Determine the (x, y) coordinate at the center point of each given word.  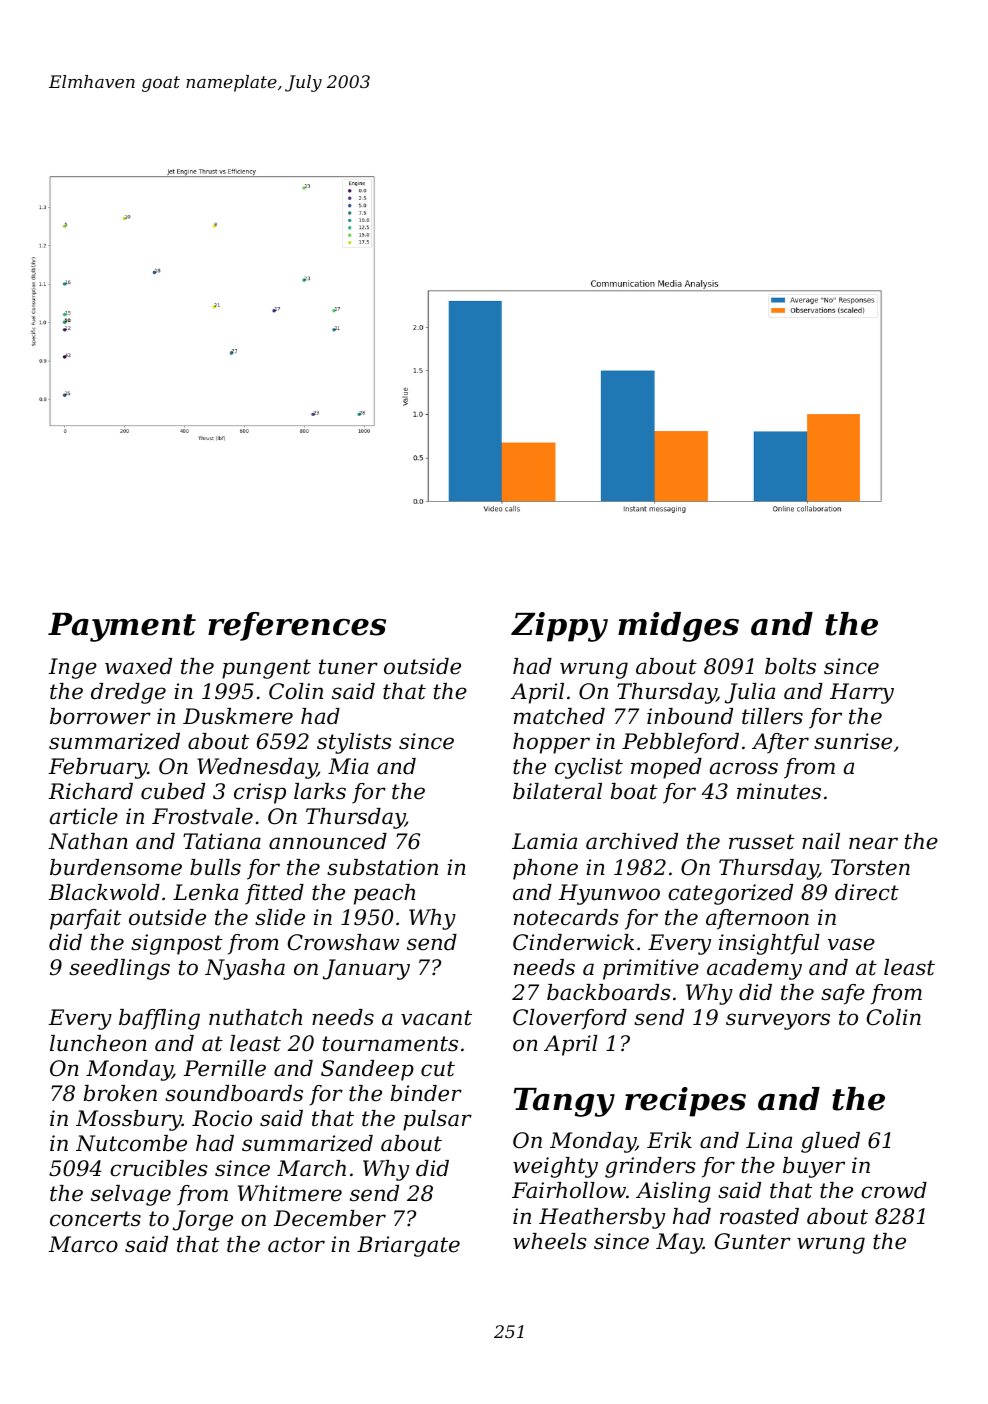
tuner (348, 667)
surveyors (778, 1021)
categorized (730, 894)
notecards (566, 917)
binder (426, 1093)
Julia (750, 693)
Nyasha (245, 969)
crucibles (159, 1168)
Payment (122, 627)
